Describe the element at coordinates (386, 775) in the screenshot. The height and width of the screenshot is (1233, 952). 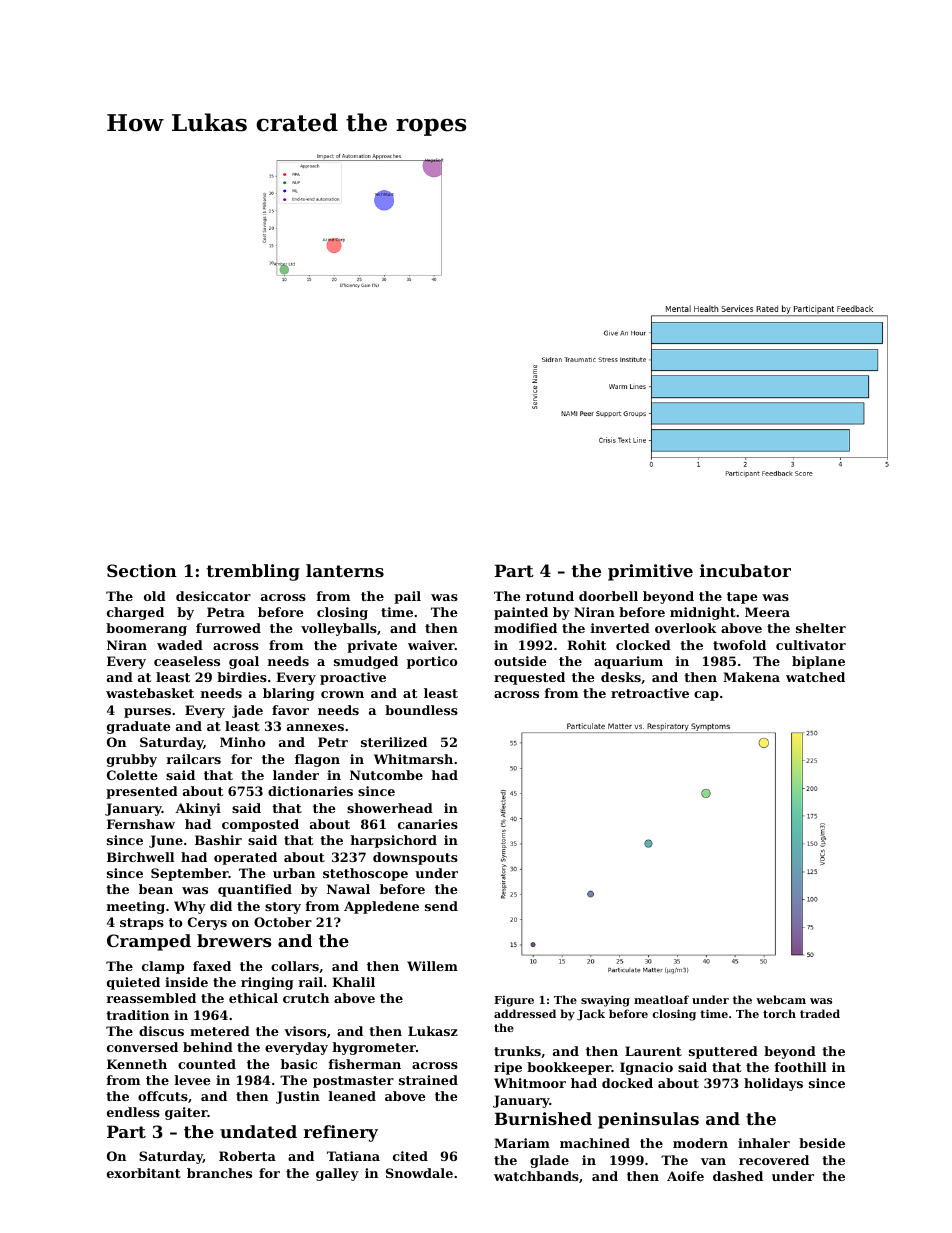
I see `Nutcombe` at that location.
